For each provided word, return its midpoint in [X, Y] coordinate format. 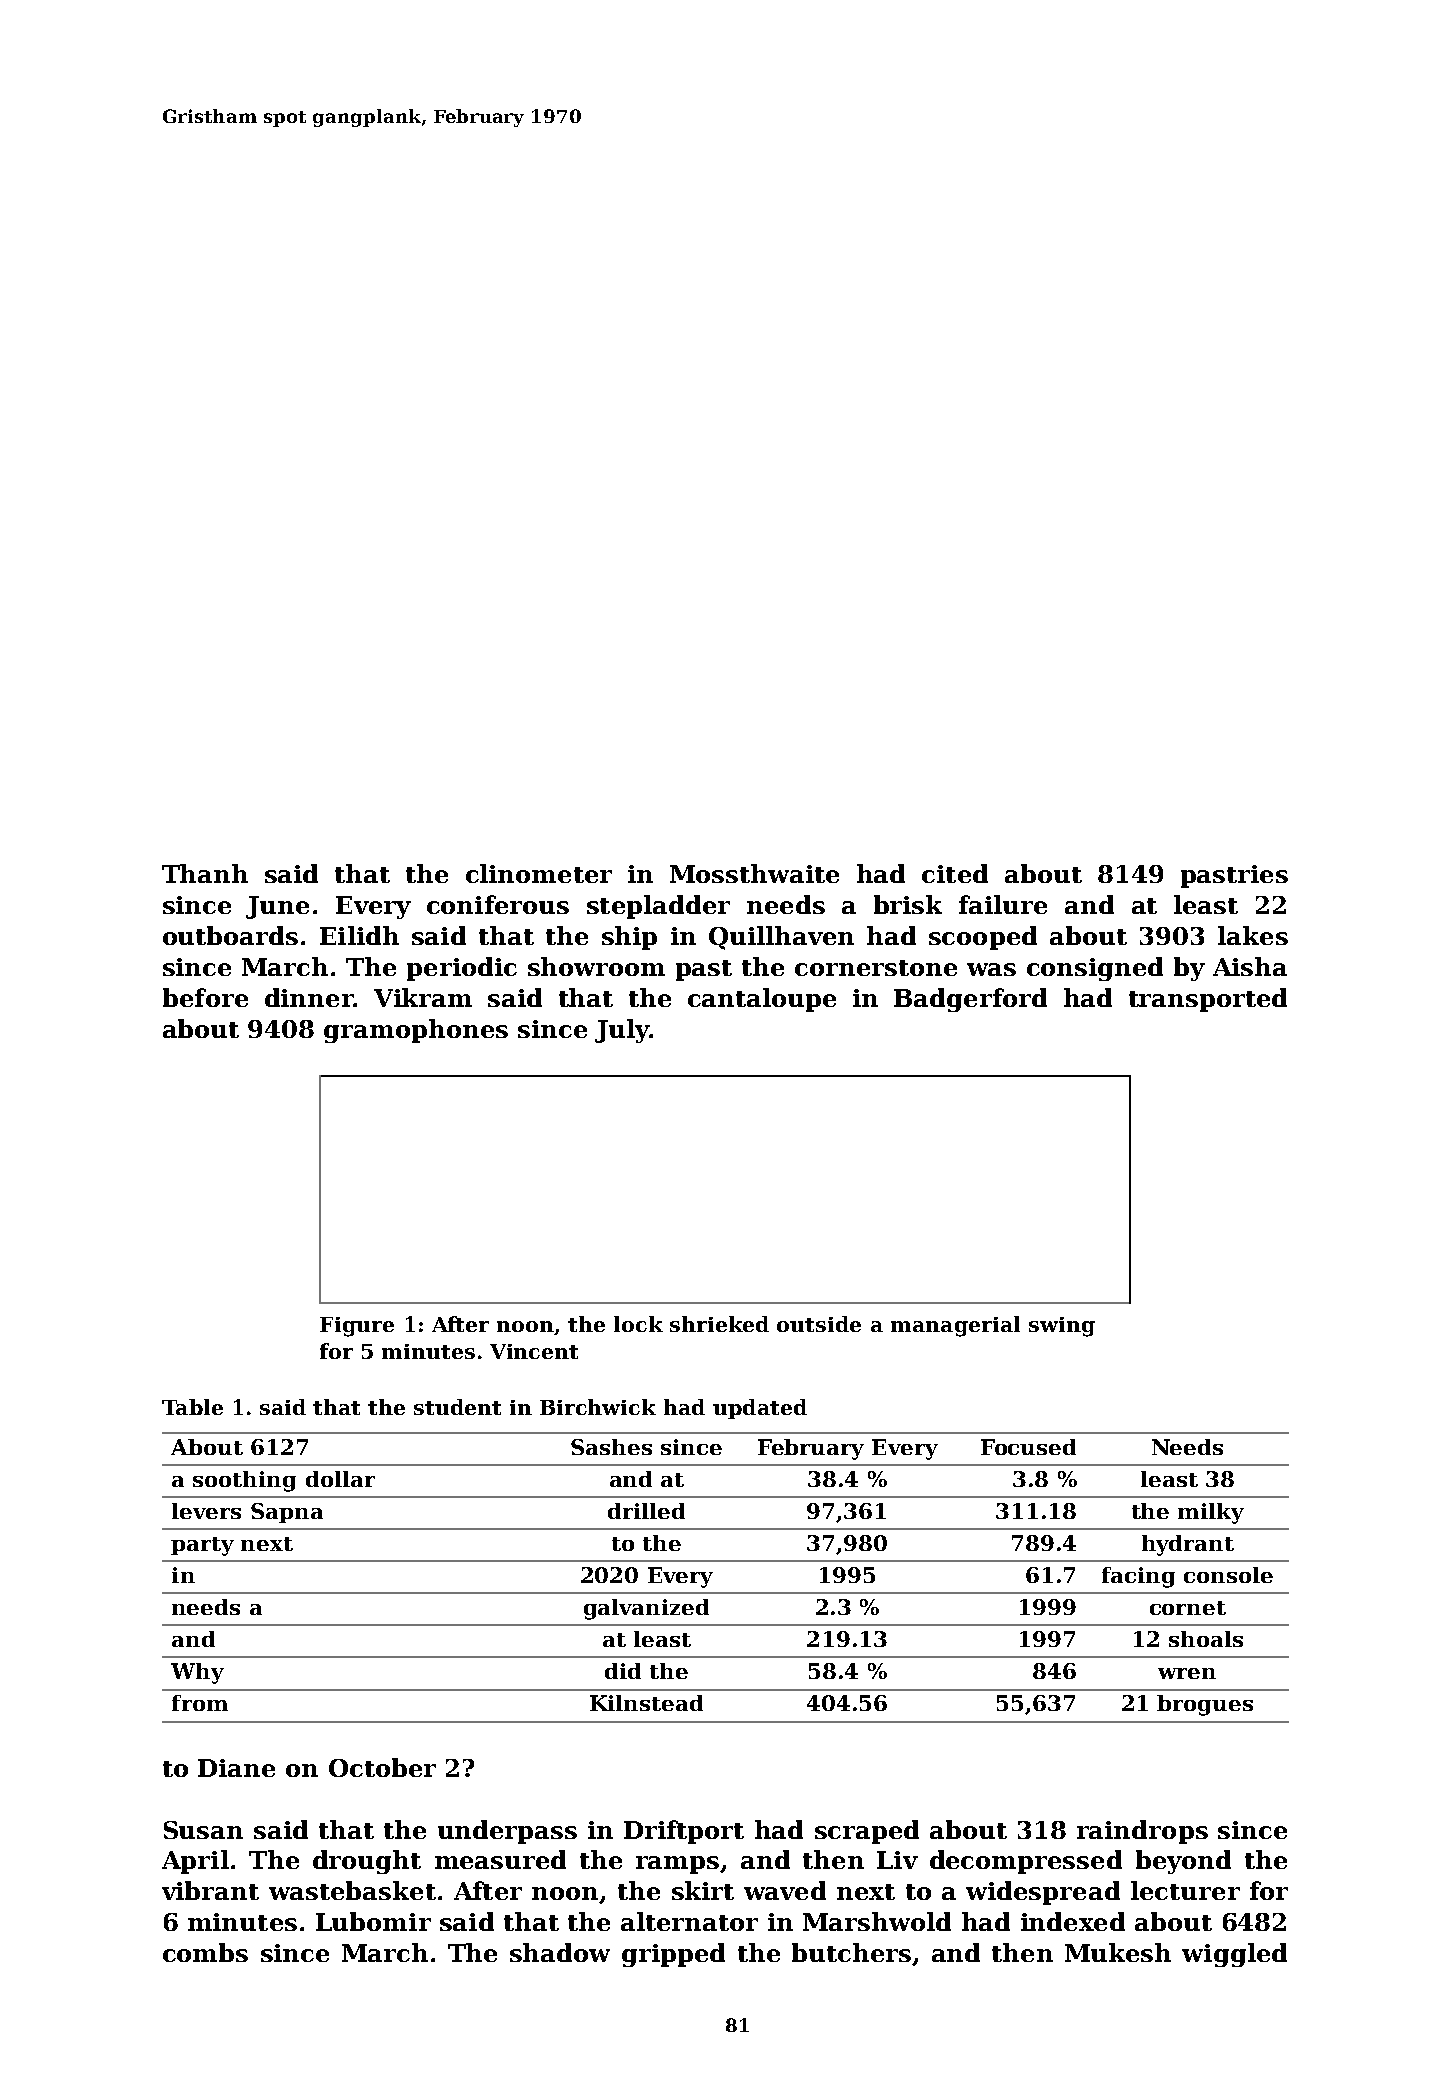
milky [1211, 1513]
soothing [244, 1481]
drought [367, 1862]
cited [955, 873]
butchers [851, 1952]
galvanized [646, 1609]
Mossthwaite [754, 873]
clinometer [539, 873]
